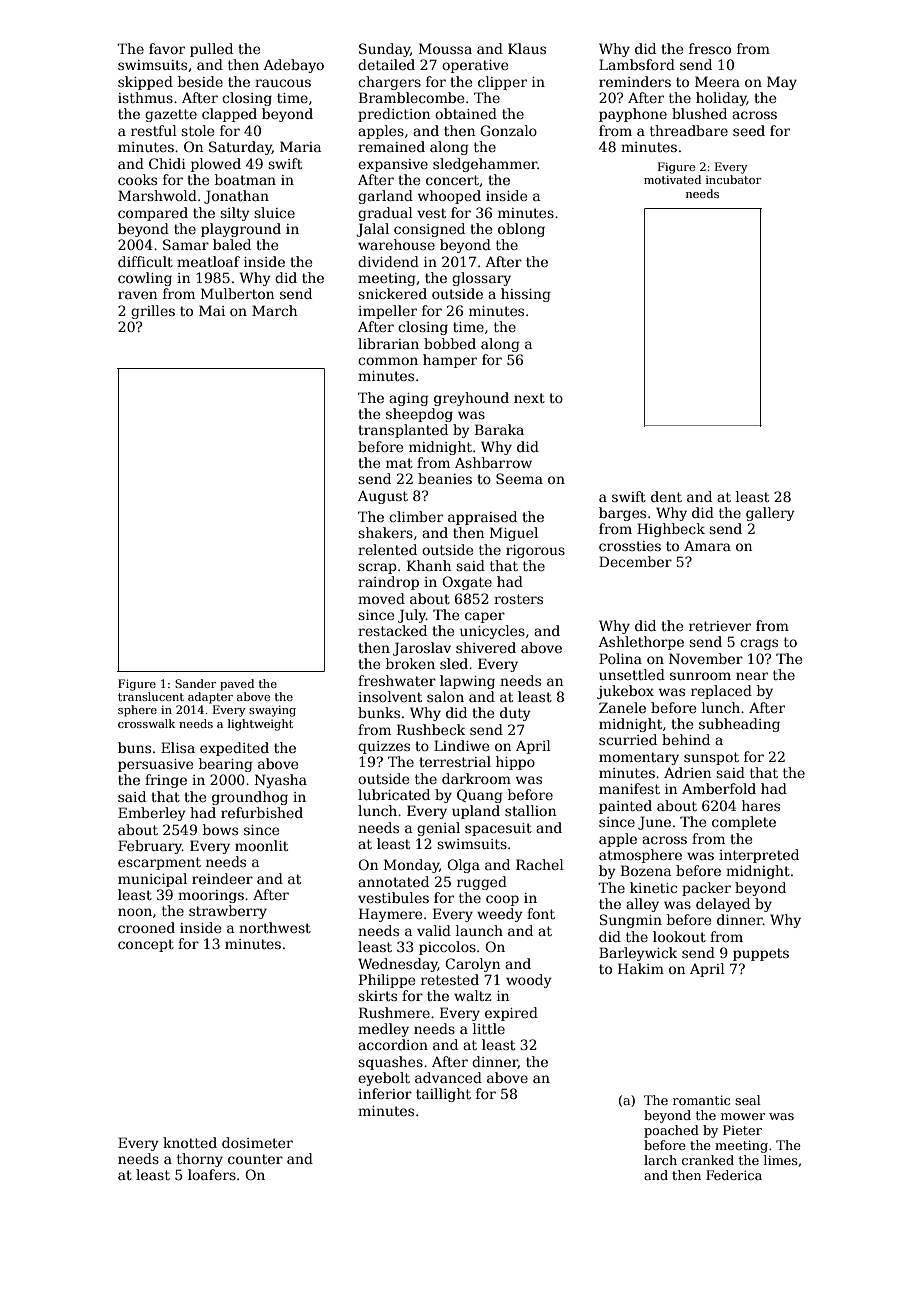  I want to click on Federica, so click(734, 1175).
